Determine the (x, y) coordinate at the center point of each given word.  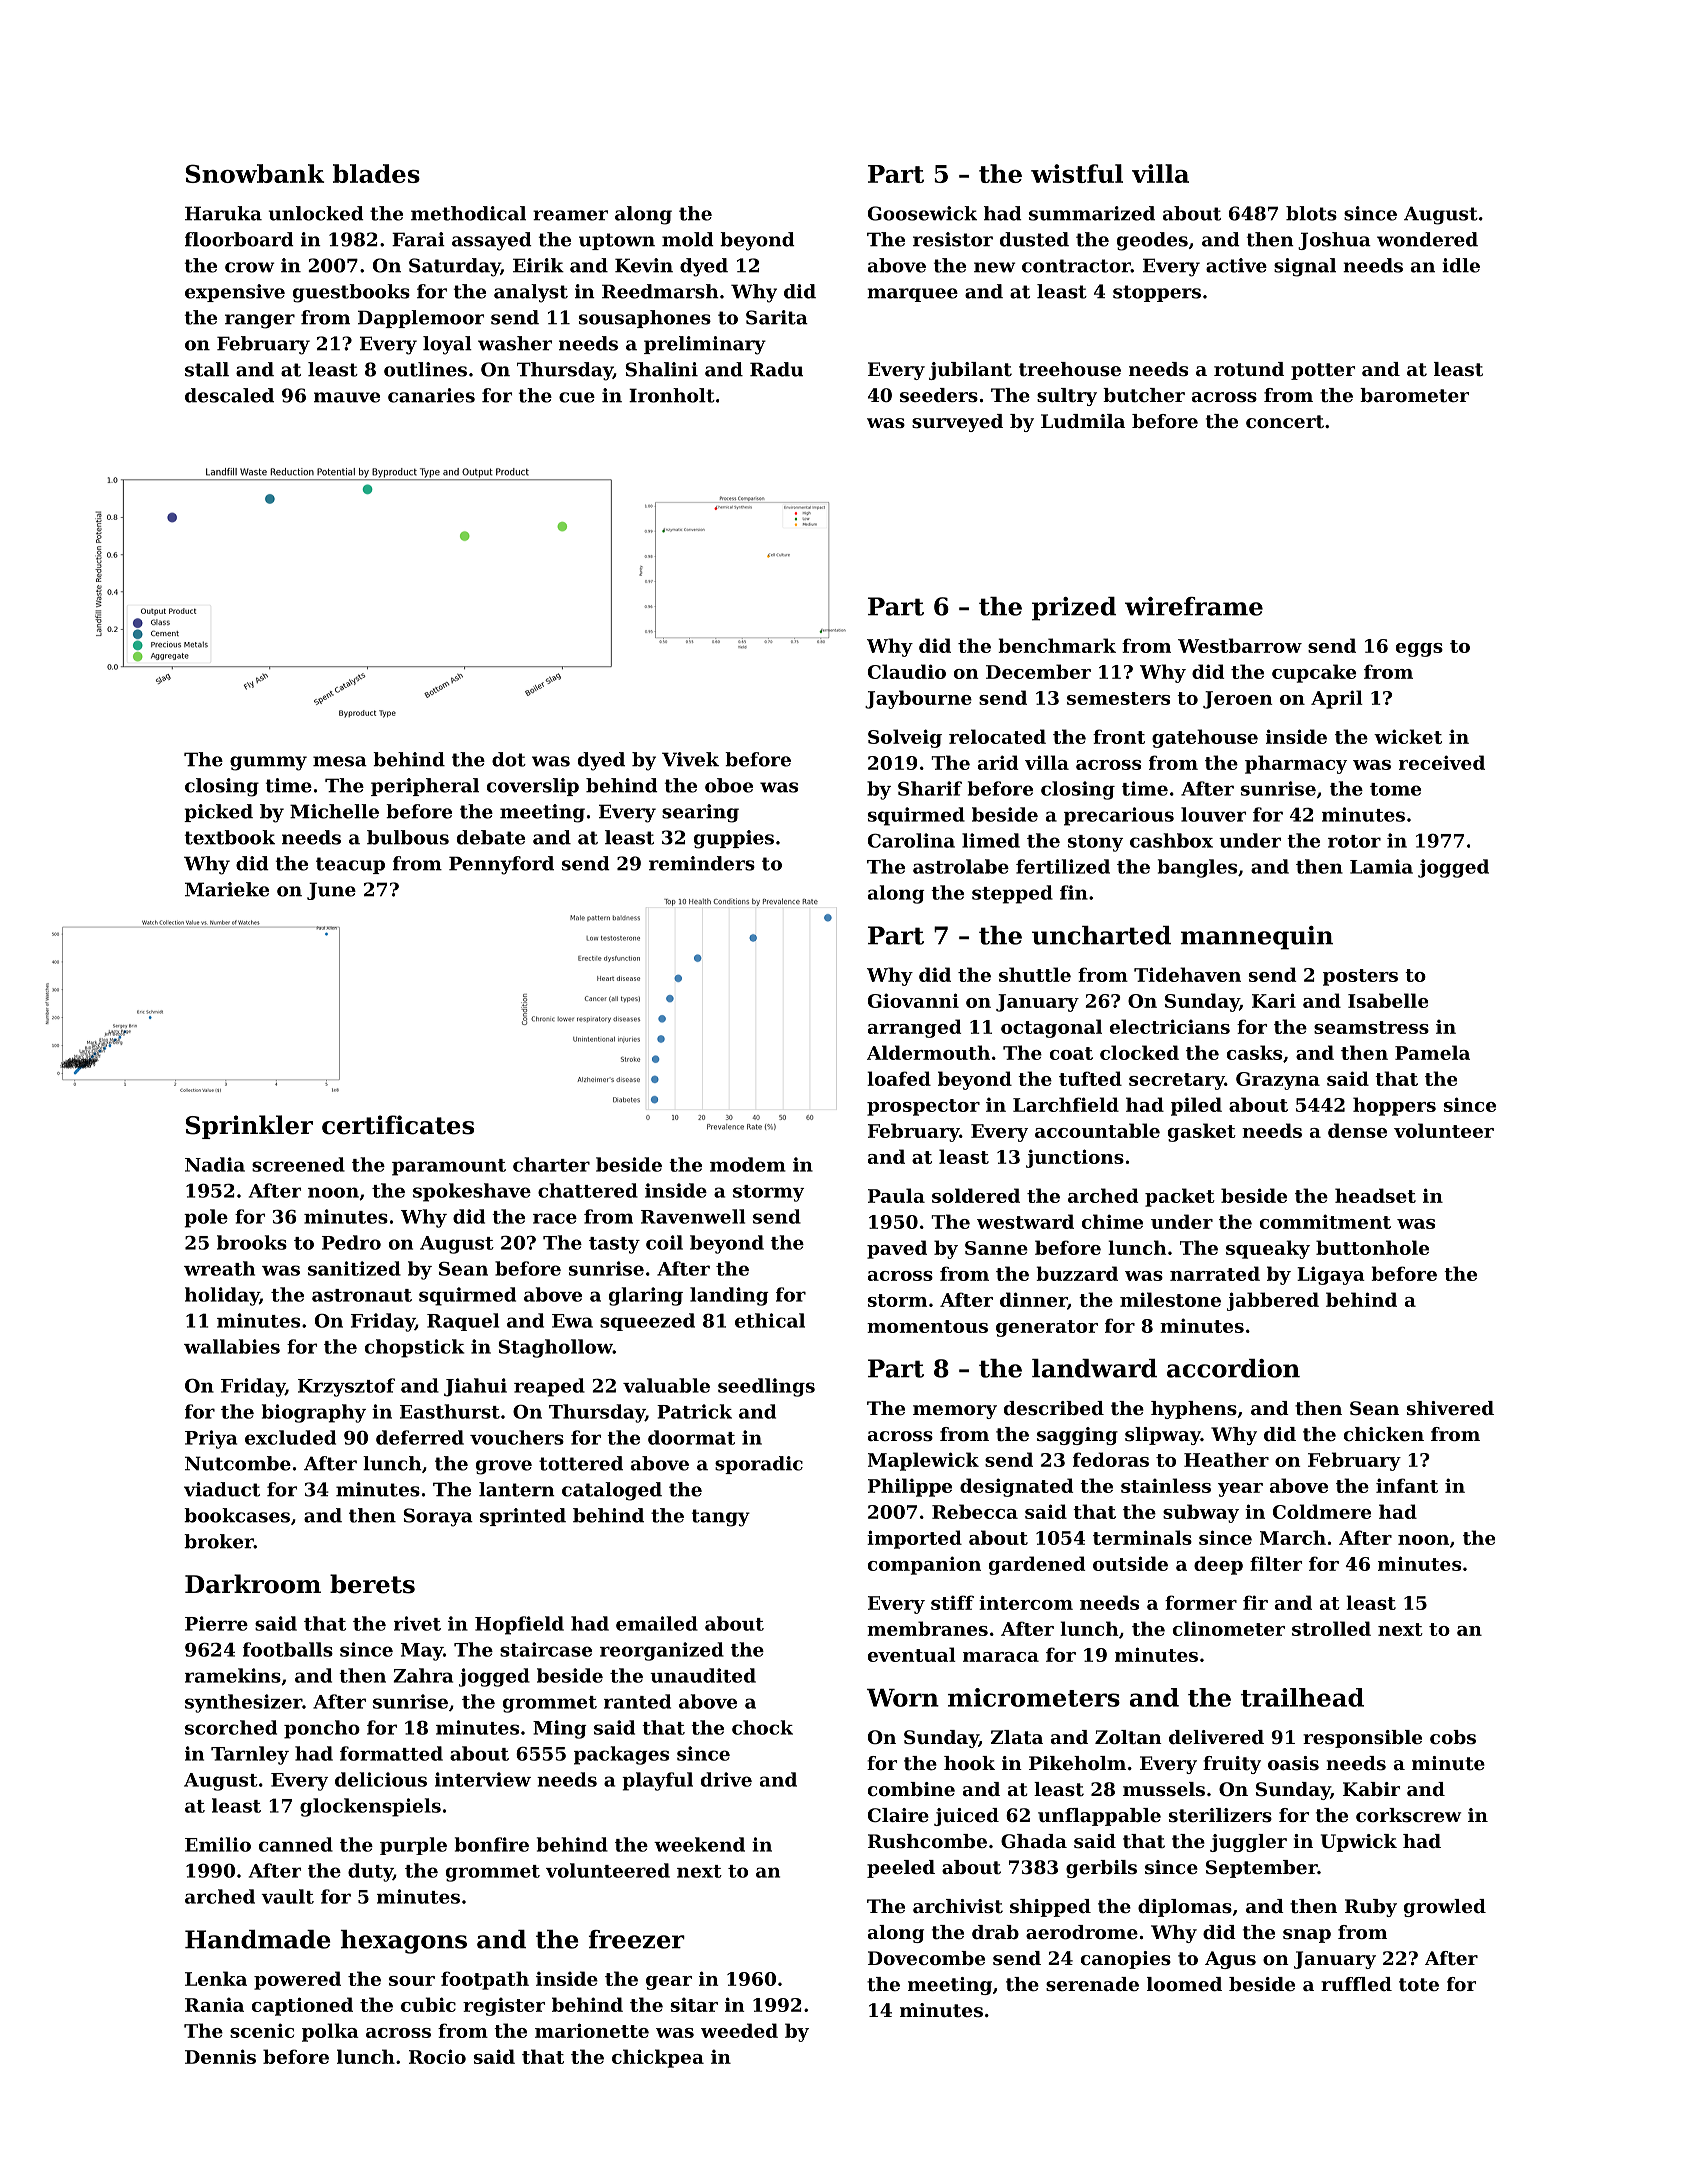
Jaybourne (918, 699)
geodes (1152, 241)
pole (206, 1218)
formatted (391, 1753)
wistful (1077, 173)
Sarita (777, 317)
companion (924, 1565)
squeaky (1268, 1249)
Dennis (220, 2056)
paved (897, 1249)
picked (218, 813)
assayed (492, 241)
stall (207, 369)
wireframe (1194, 606)
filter (1276, 1563)
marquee (912, 295)
